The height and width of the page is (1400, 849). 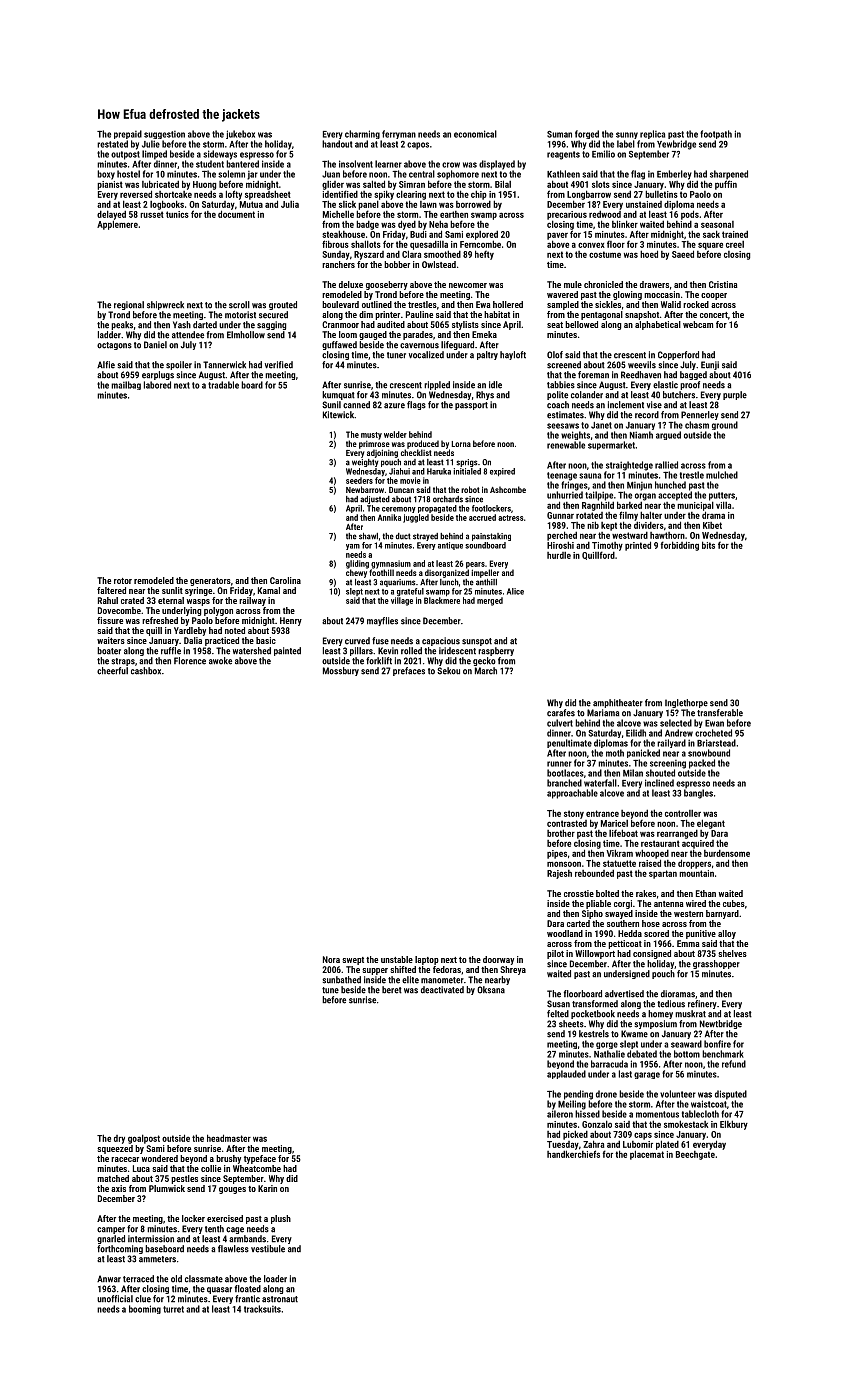 I want to click on handkerchiefs, so click(x=573, y=1154).
